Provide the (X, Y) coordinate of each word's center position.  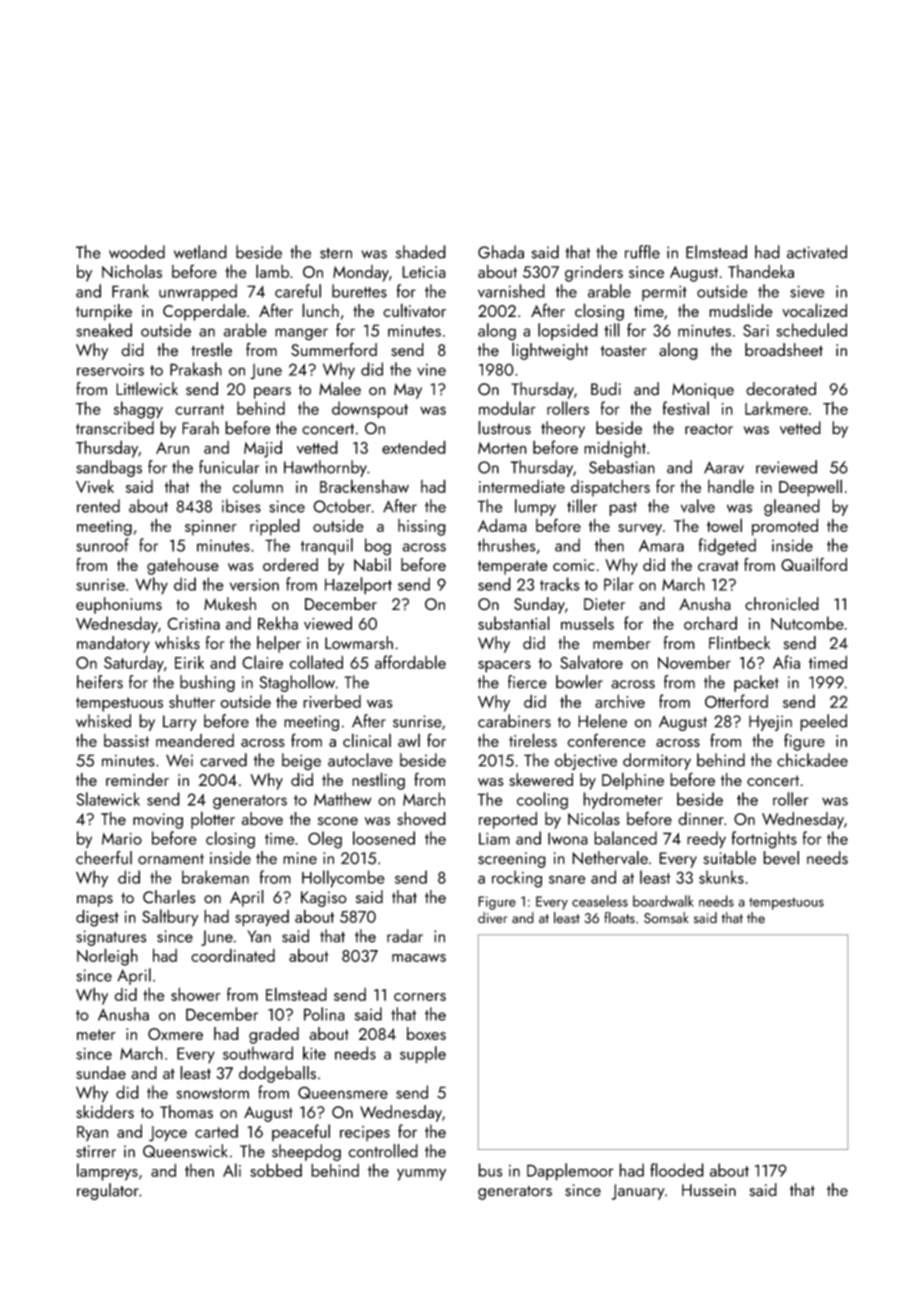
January (638, 1192)
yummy (421, 1175)
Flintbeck (739, 643)
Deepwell (810, 488)
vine (431, 370)
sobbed (276, 1170)
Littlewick (147, 389)
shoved (421, 819)
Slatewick (108, 799)
